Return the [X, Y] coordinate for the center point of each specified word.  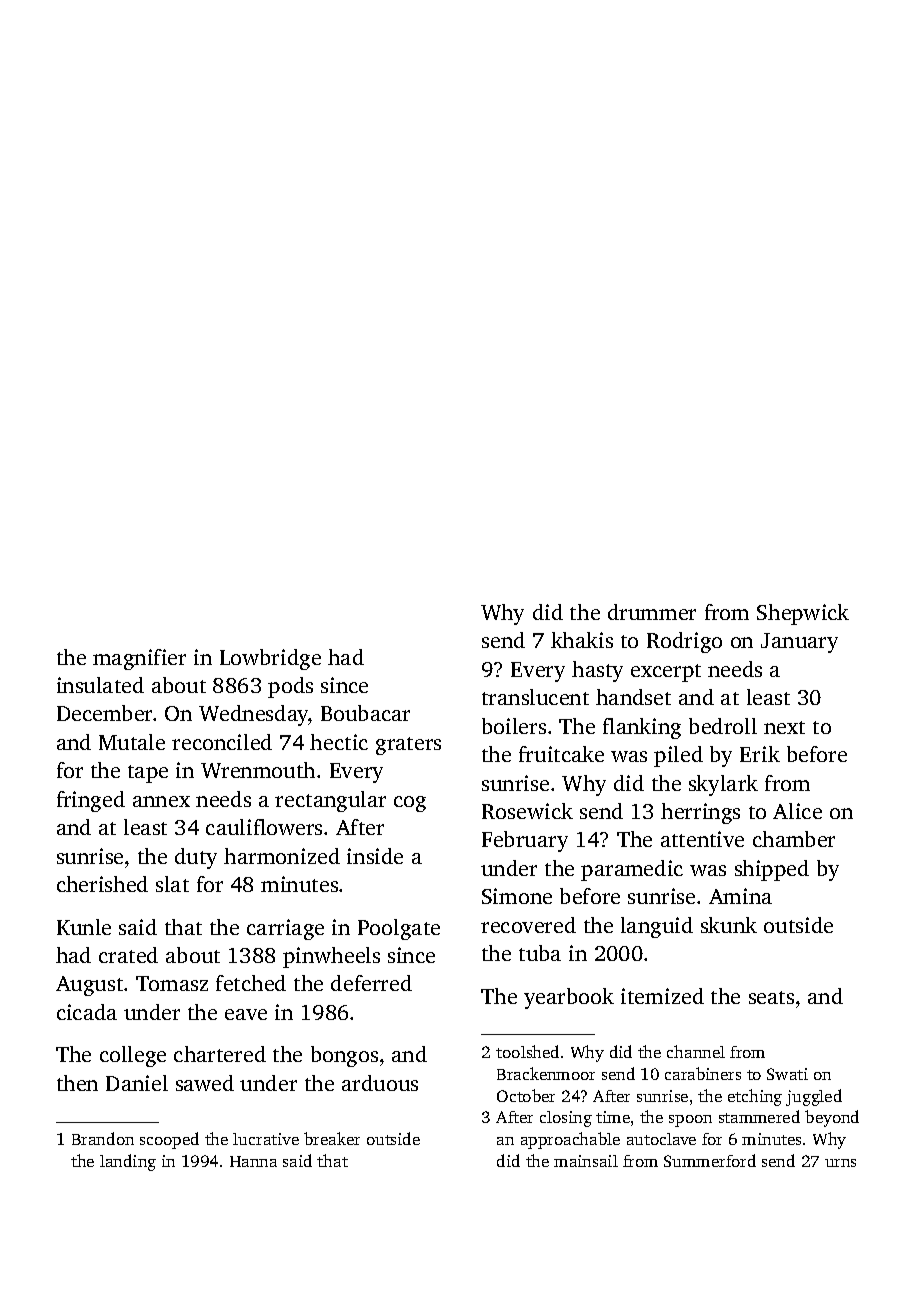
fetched [251, 983]
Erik [760, 754]
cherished [102, 884]
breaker [332, 1138]
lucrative [266, 1139]
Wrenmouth [258, 770]
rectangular [330, 801]
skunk [729, 925]
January [799, 643]
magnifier [139, 659]
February [525, 841]
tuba [540, 953]
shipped [772, 870]
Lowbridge [270, 659]
